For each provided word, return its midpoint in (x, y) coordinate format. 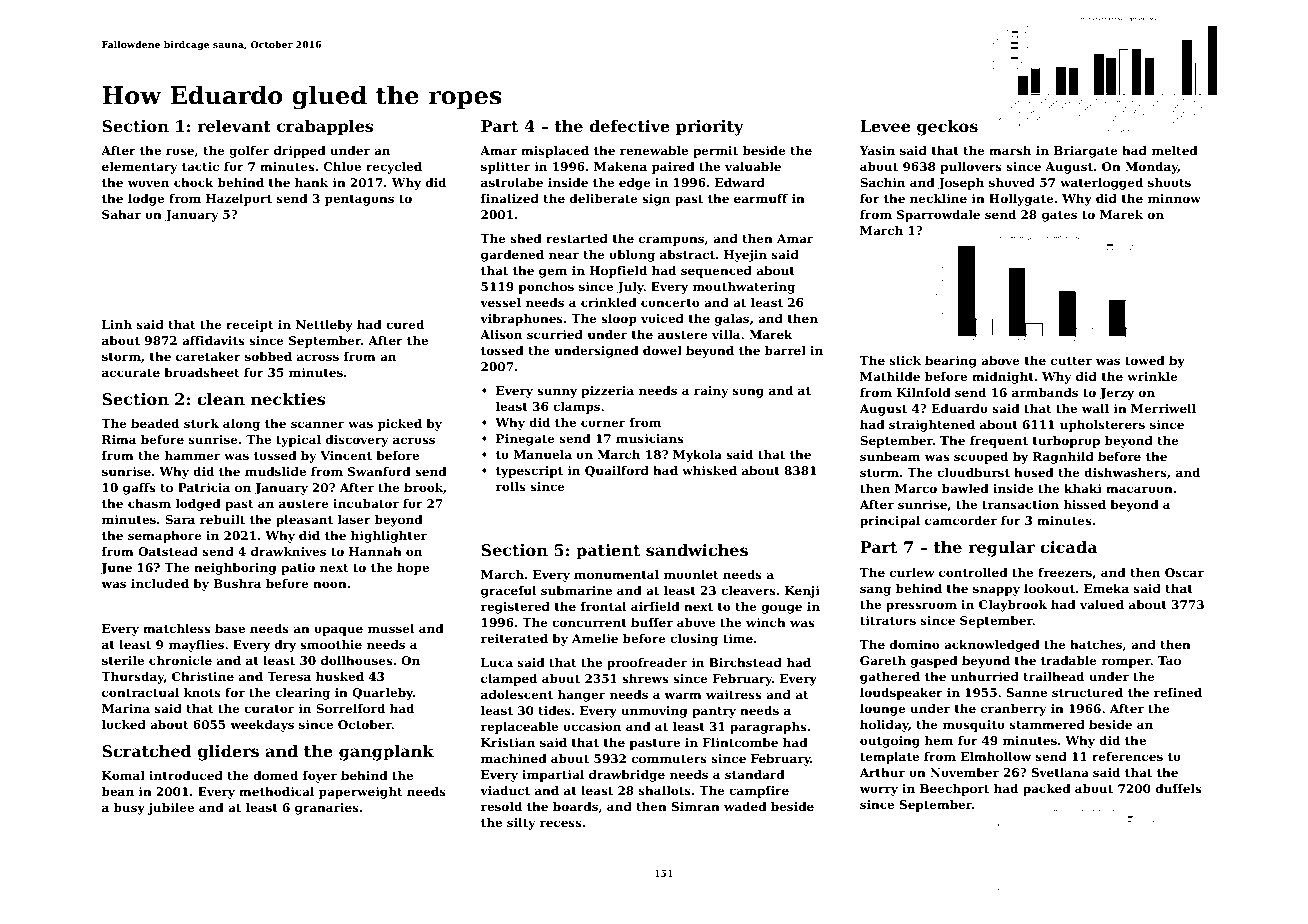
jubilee (171, 809)
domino (914, 644)
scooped (981, 458)
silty (521, 824)
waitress (733, 694)
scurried (555, 334)
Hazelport (239, 200)
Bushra (237, 583)
